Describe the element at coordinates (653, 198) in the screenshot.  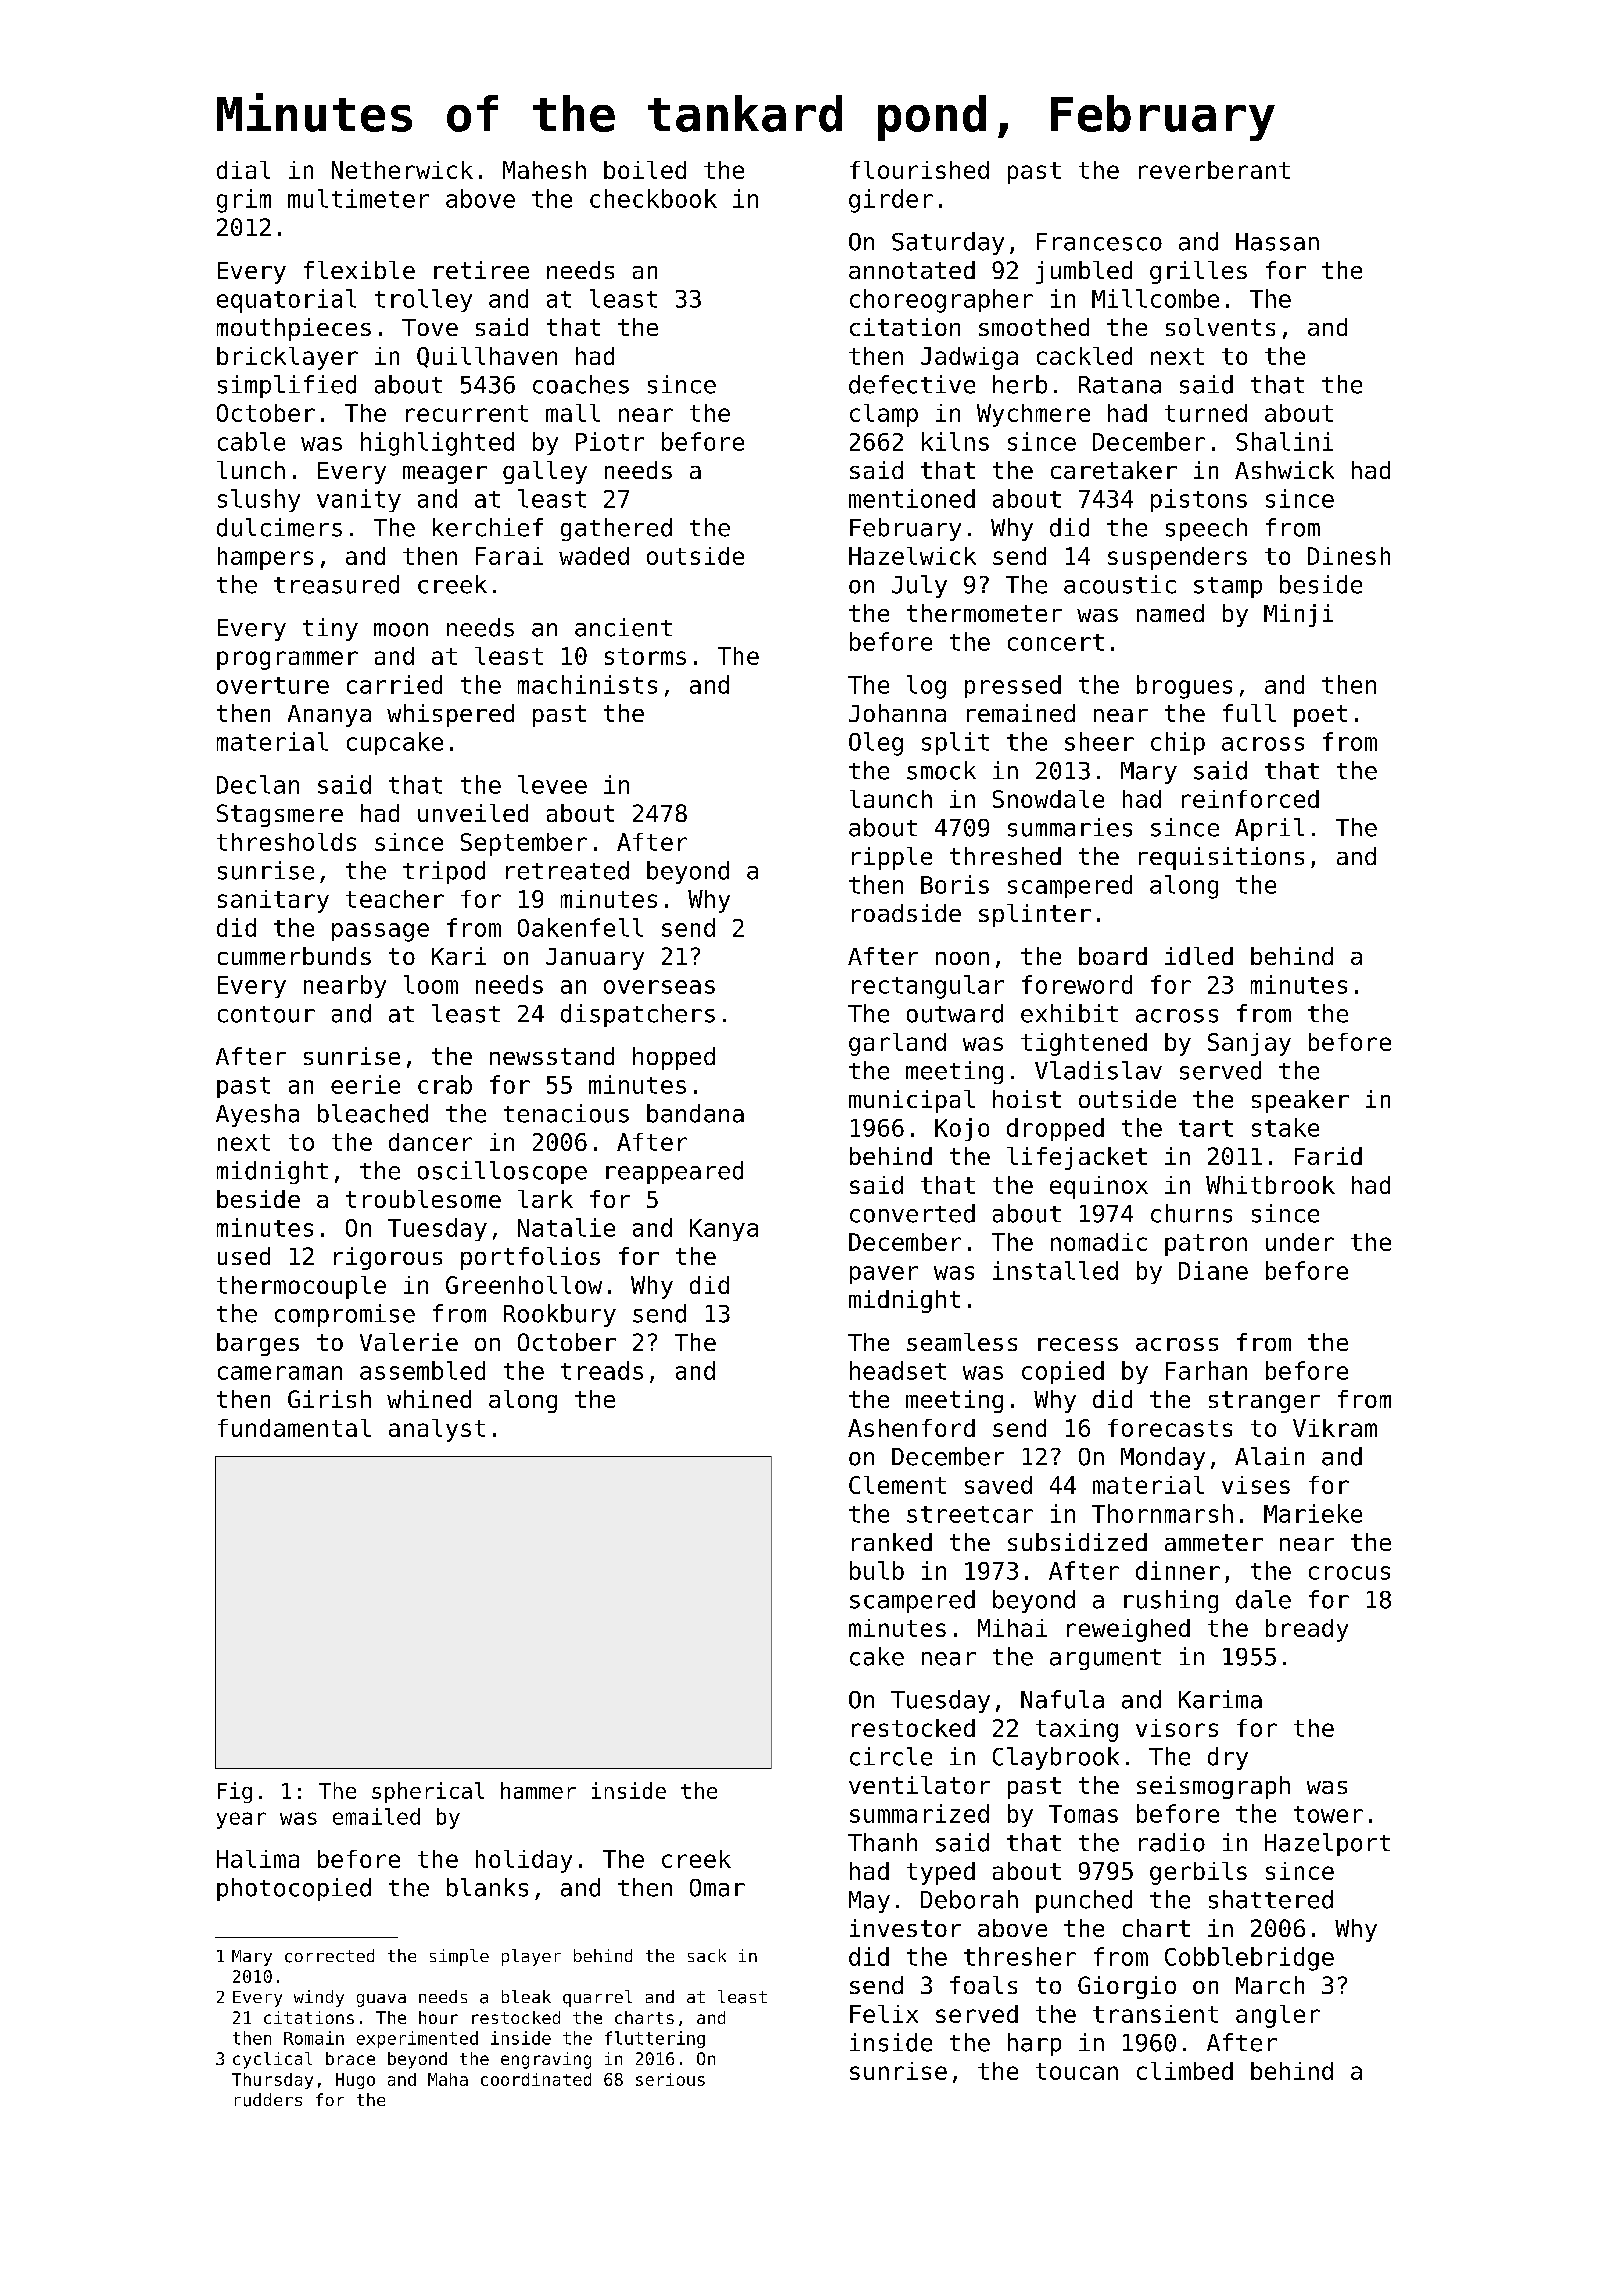
I see `checkbook` at that location.
